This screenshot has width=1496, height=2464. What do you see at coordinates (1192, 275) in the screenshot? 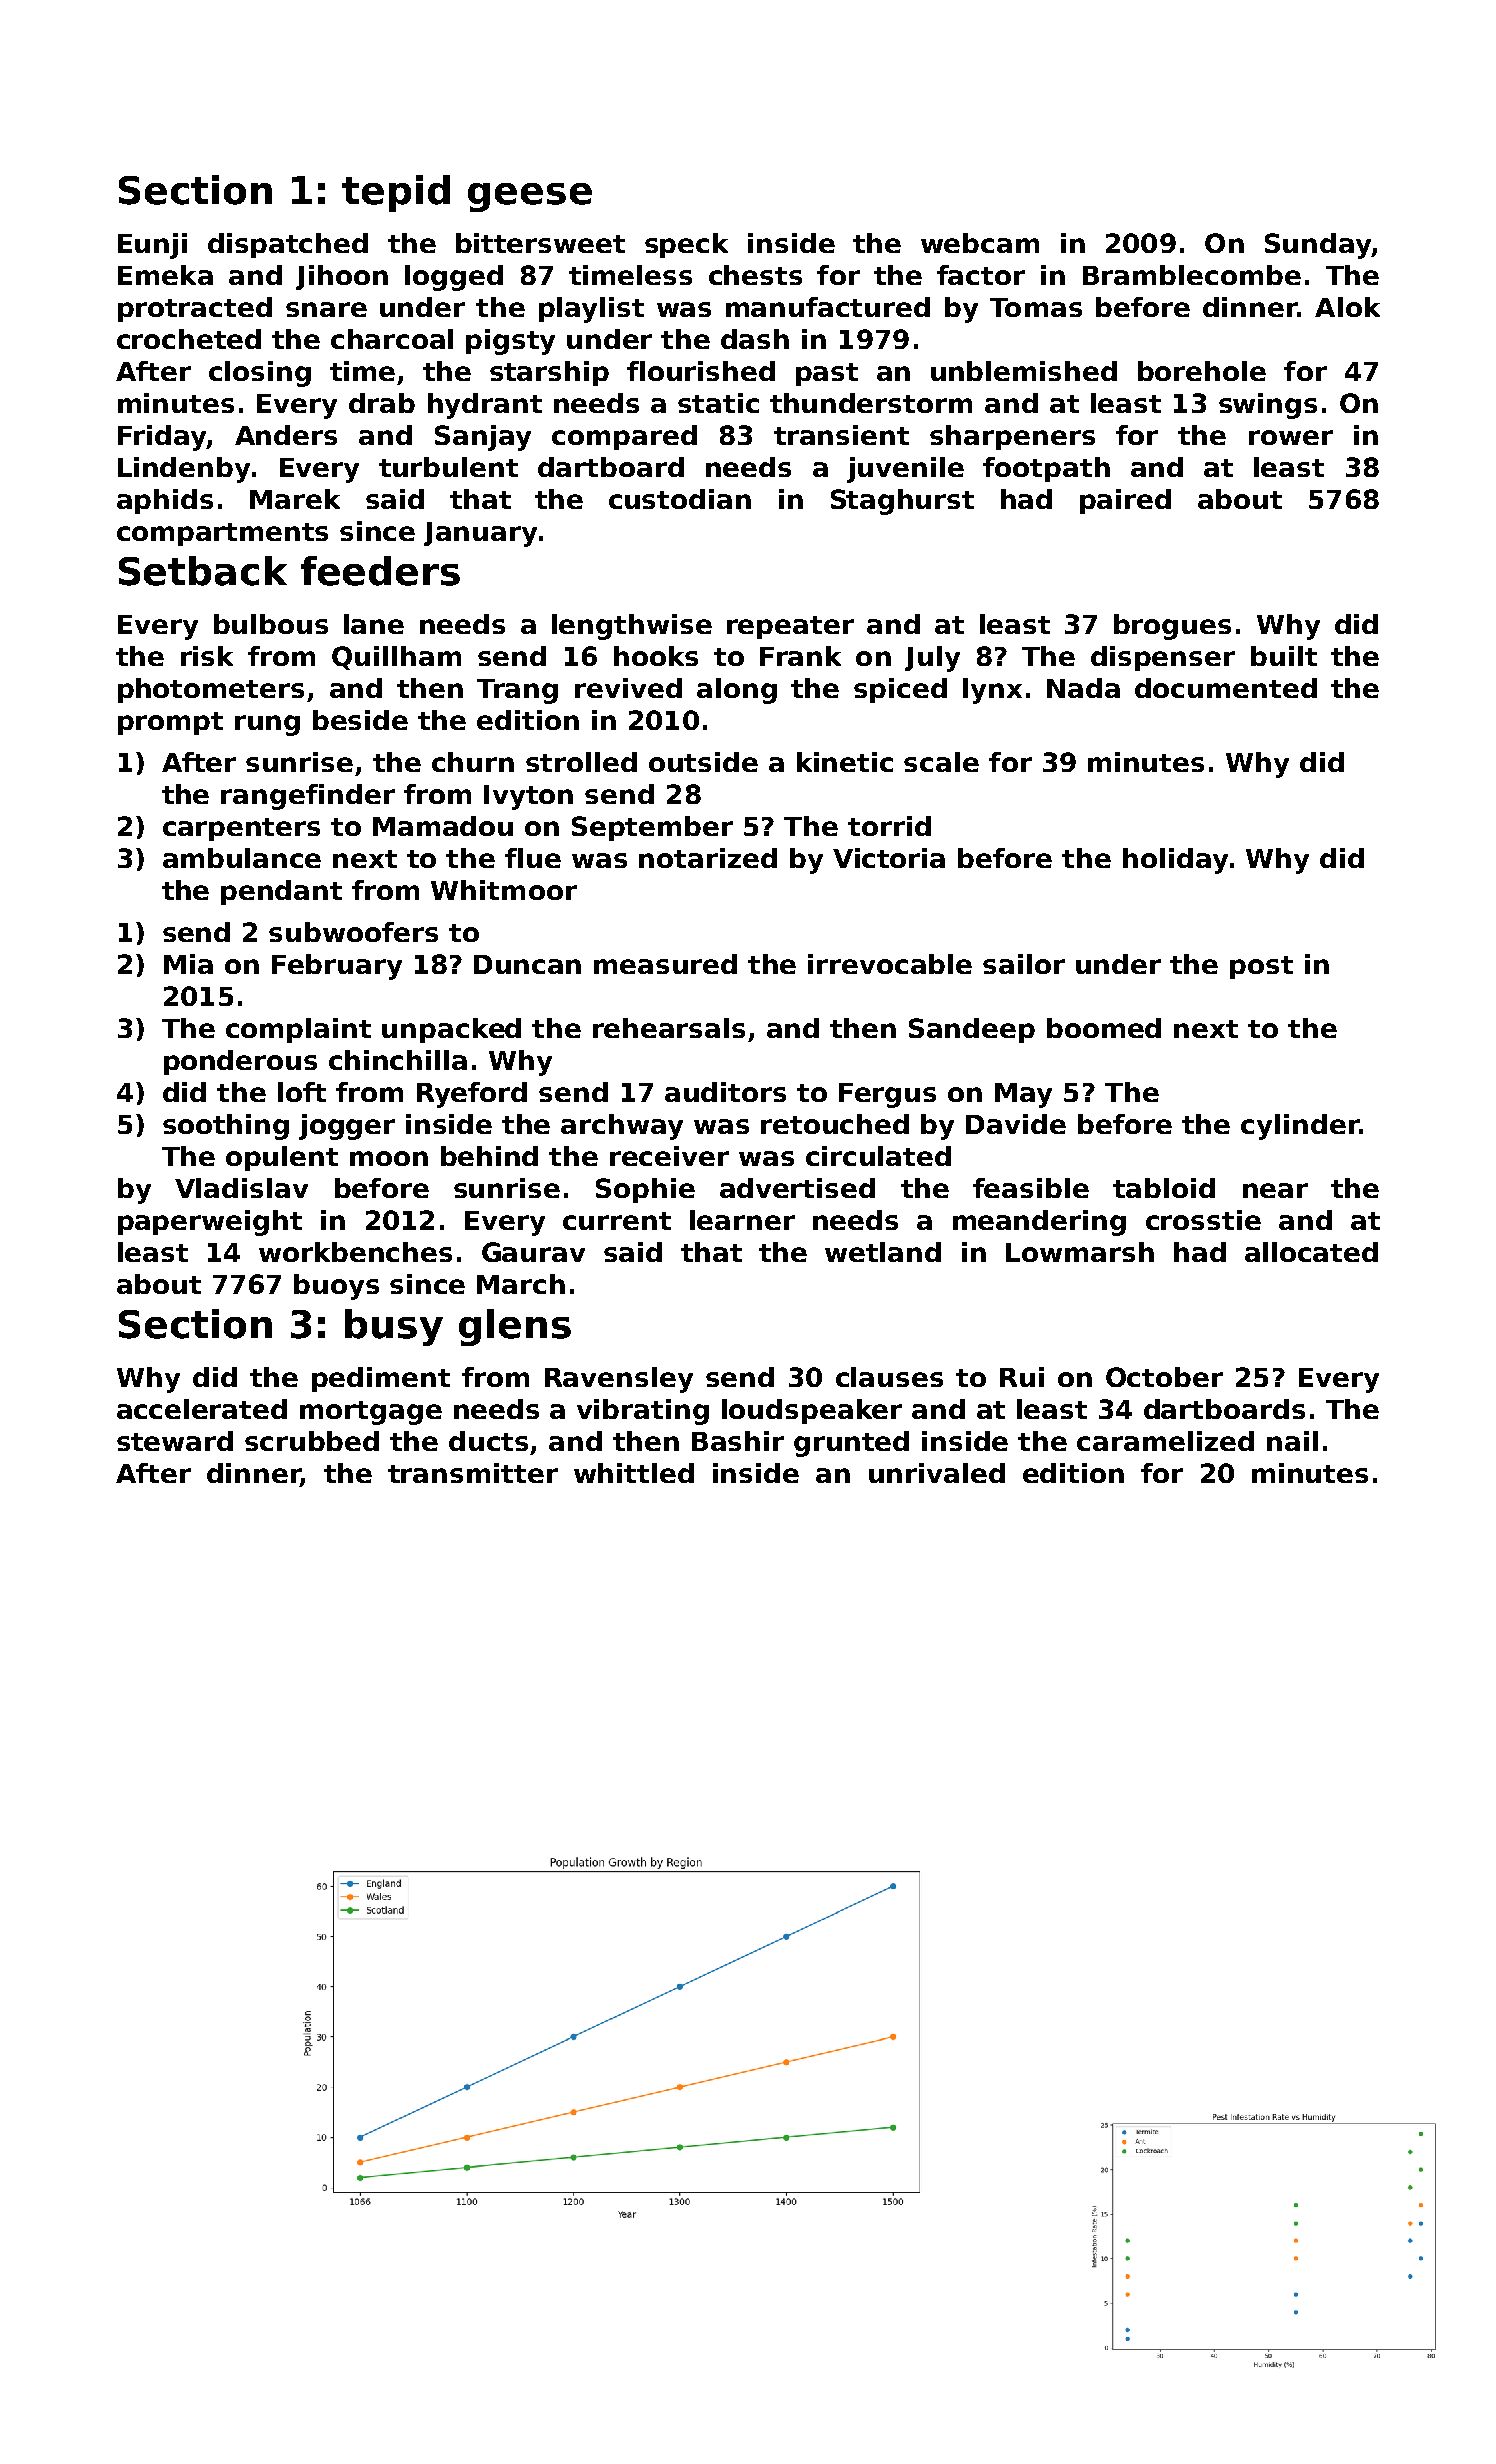
I see `Bramblecombe` at bounding box center [1192, 275].
